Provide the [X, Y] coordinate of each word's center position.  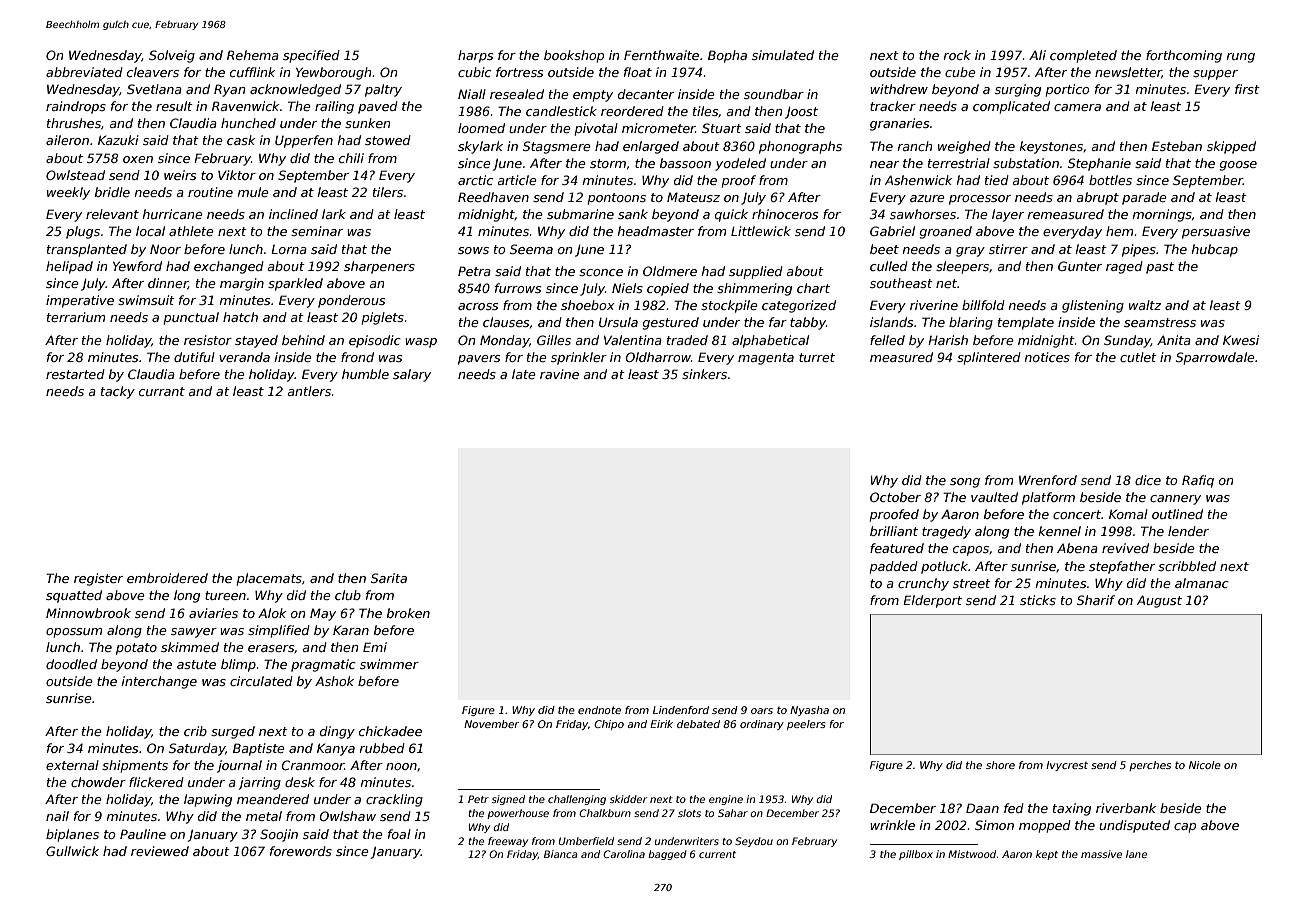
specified [311, 56]
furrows [518, 288]
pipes [1139, 250]
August [1159, 601]
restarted [75, 374]
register [98, 579]
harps [475, 56]
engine [726, 800]
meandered [273, 799]
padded [893, 567]
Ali [1037, 55]
